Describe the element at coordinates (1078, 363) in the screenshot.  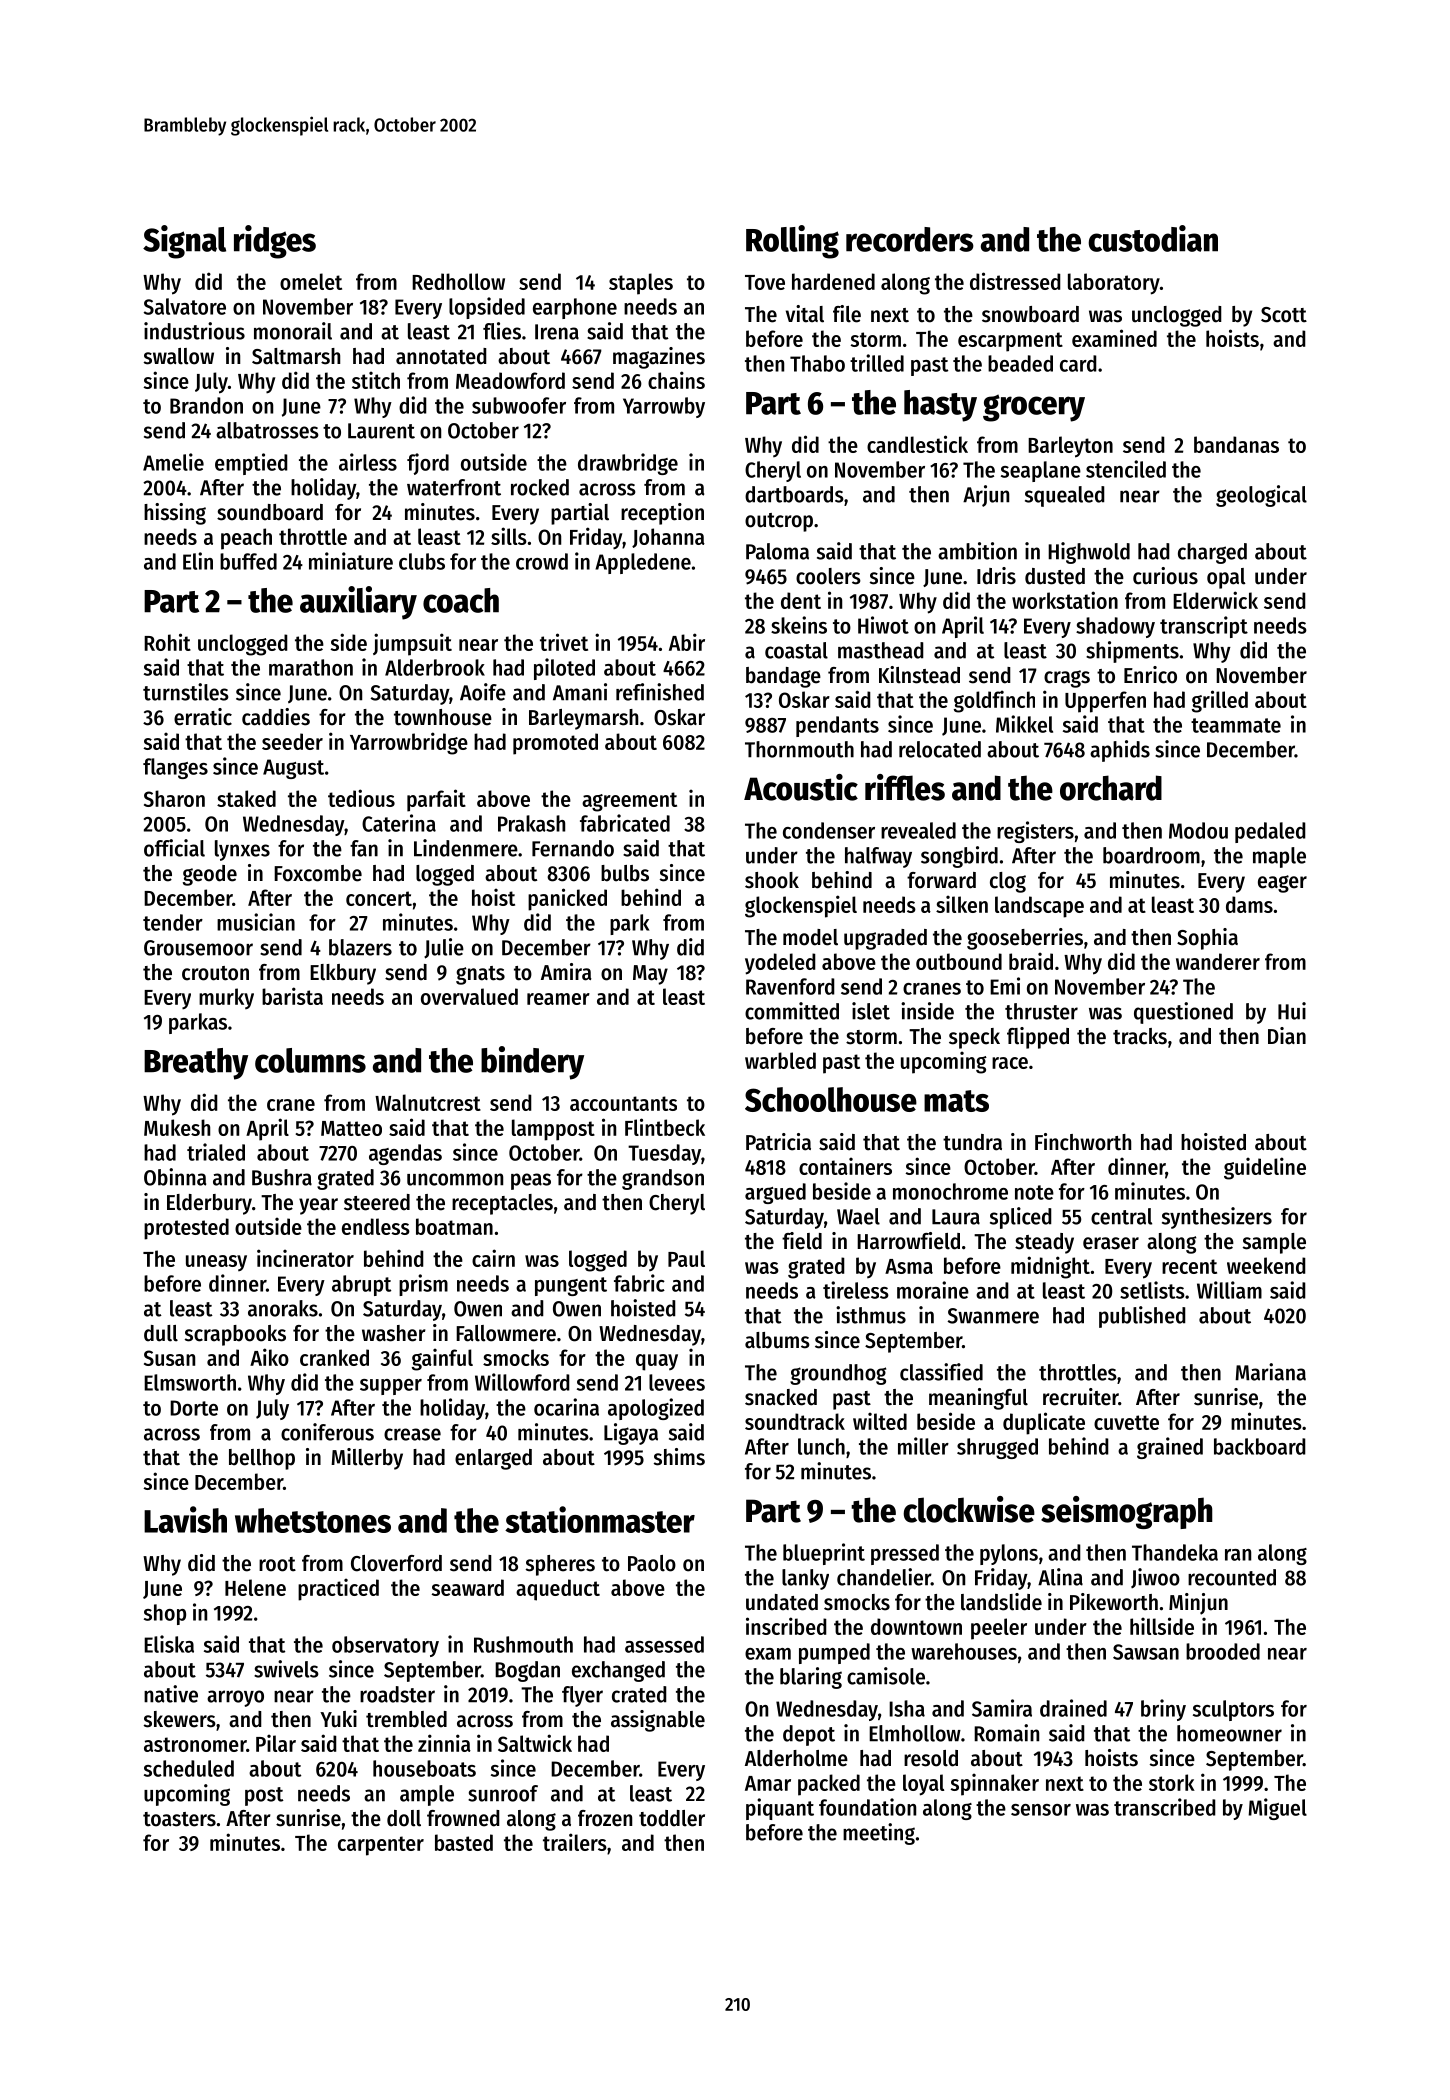
I see `card` at that location.
